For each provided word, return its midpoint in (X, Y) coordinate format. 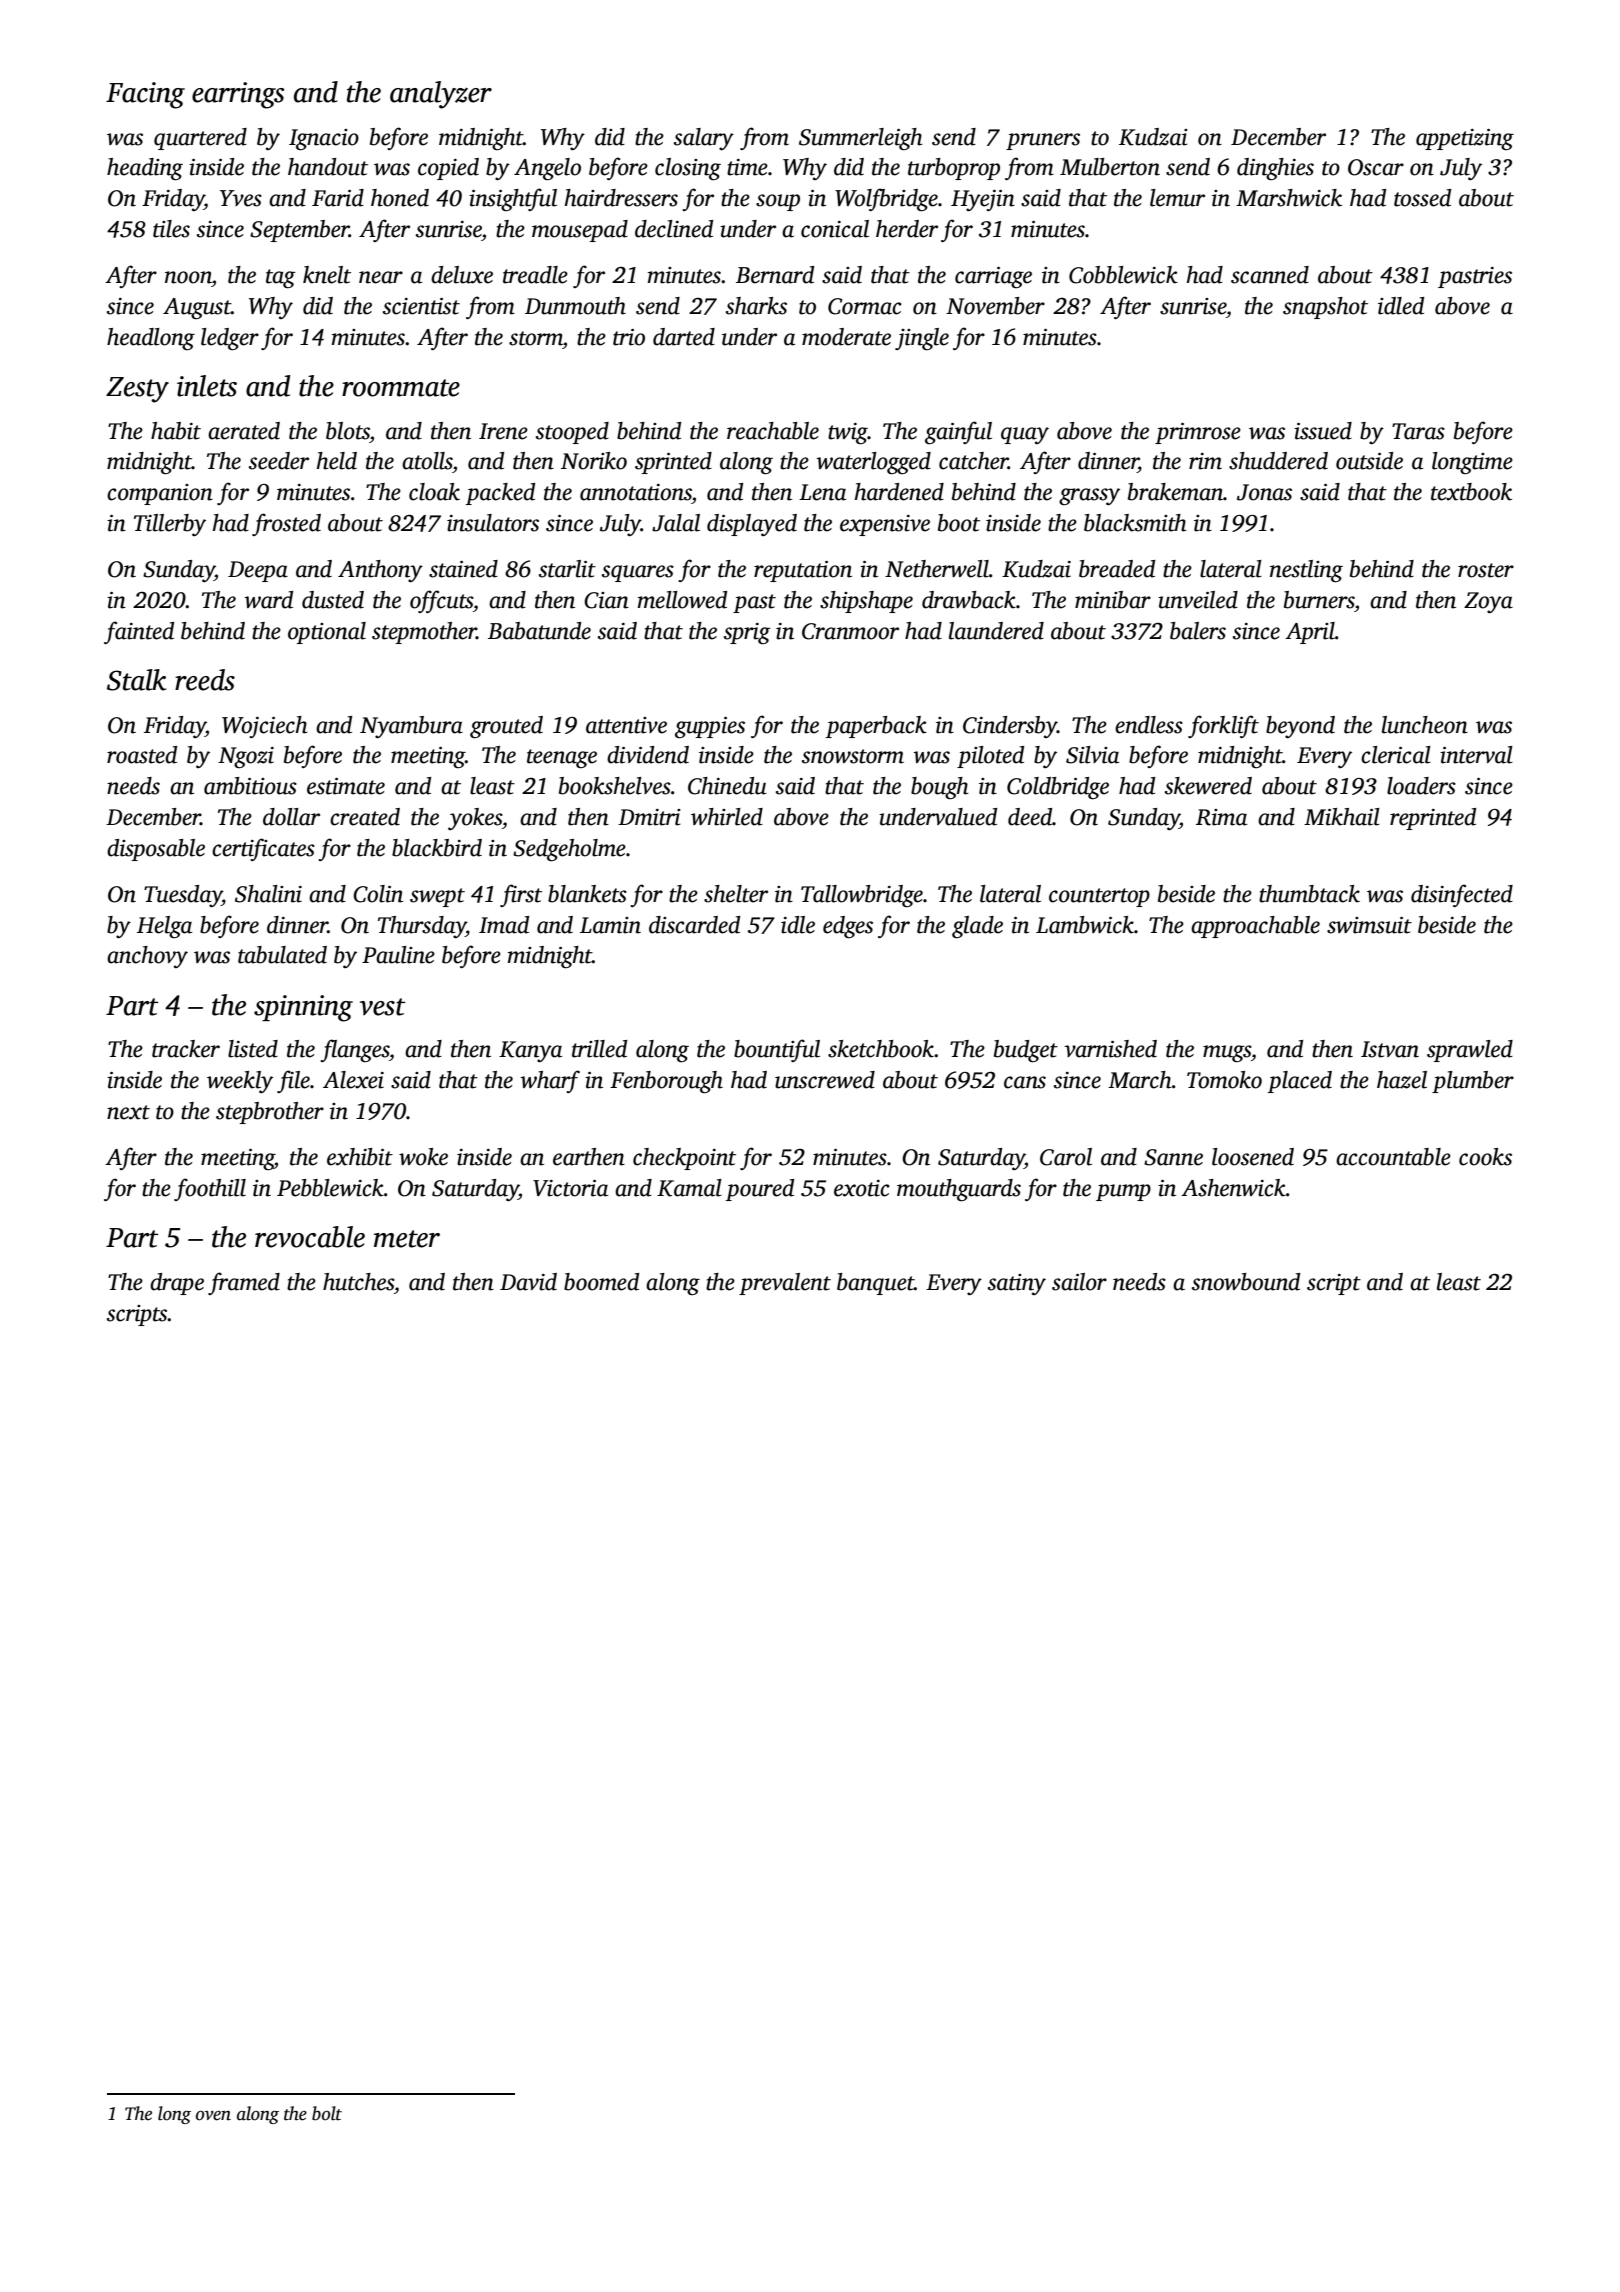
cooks (1485, 1157)
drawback (969, 600)
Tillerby (170, 525)
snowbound (1246, 1282)
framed (244, 1283)
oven (213, 2116)
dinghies (1275, 169)
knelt (327, 275)
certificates (263, 849)
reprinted (1433, 819)
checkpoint (684, 1159)
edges (848, 927)
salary (704, 139)
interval (1476, 755)
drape (177, 1284)
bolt (327, 2113)
